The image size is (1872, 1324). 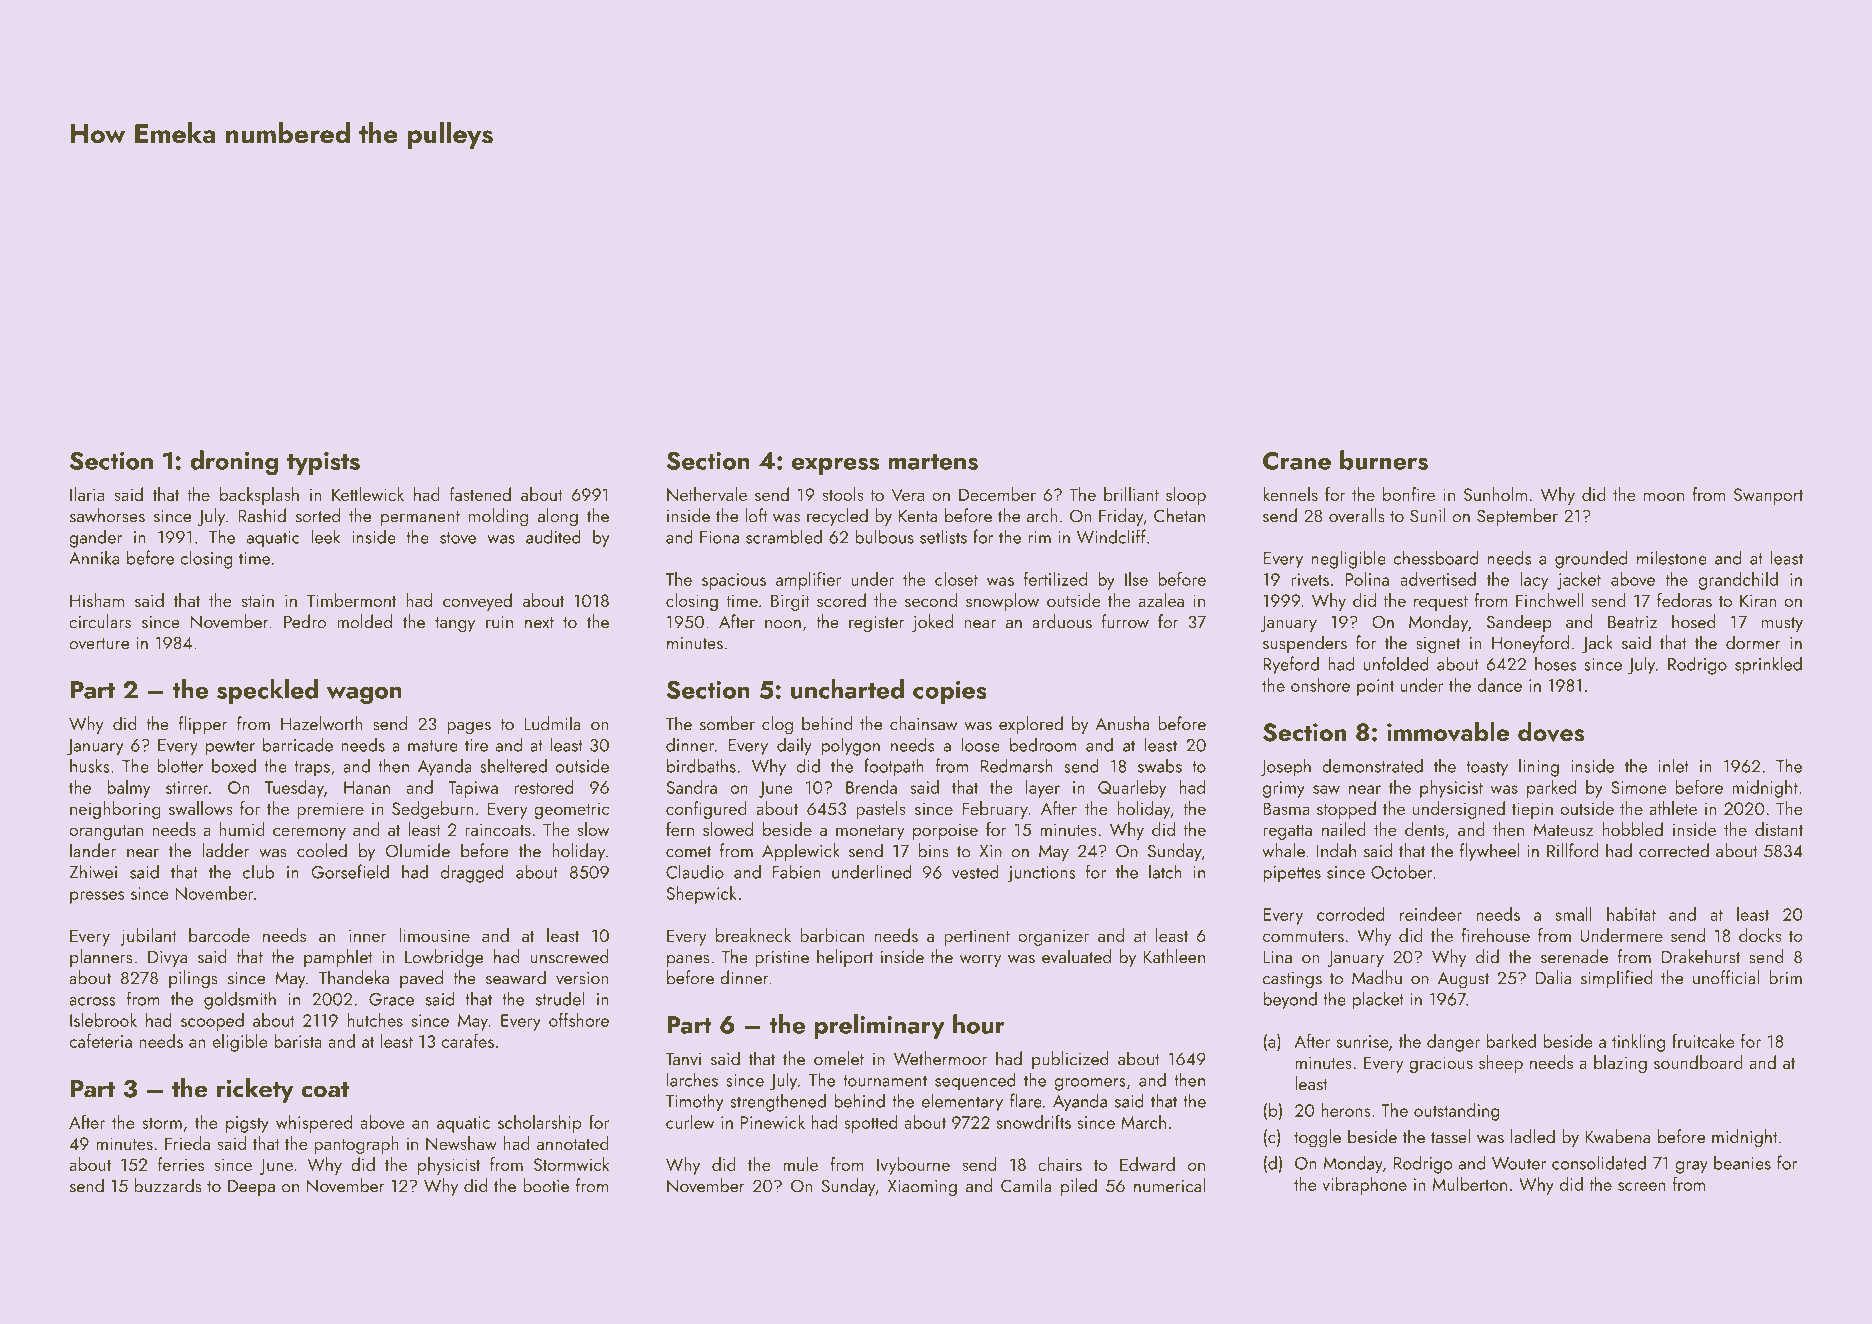 I want to click on grandchild, so click(x=1738, y=581).
